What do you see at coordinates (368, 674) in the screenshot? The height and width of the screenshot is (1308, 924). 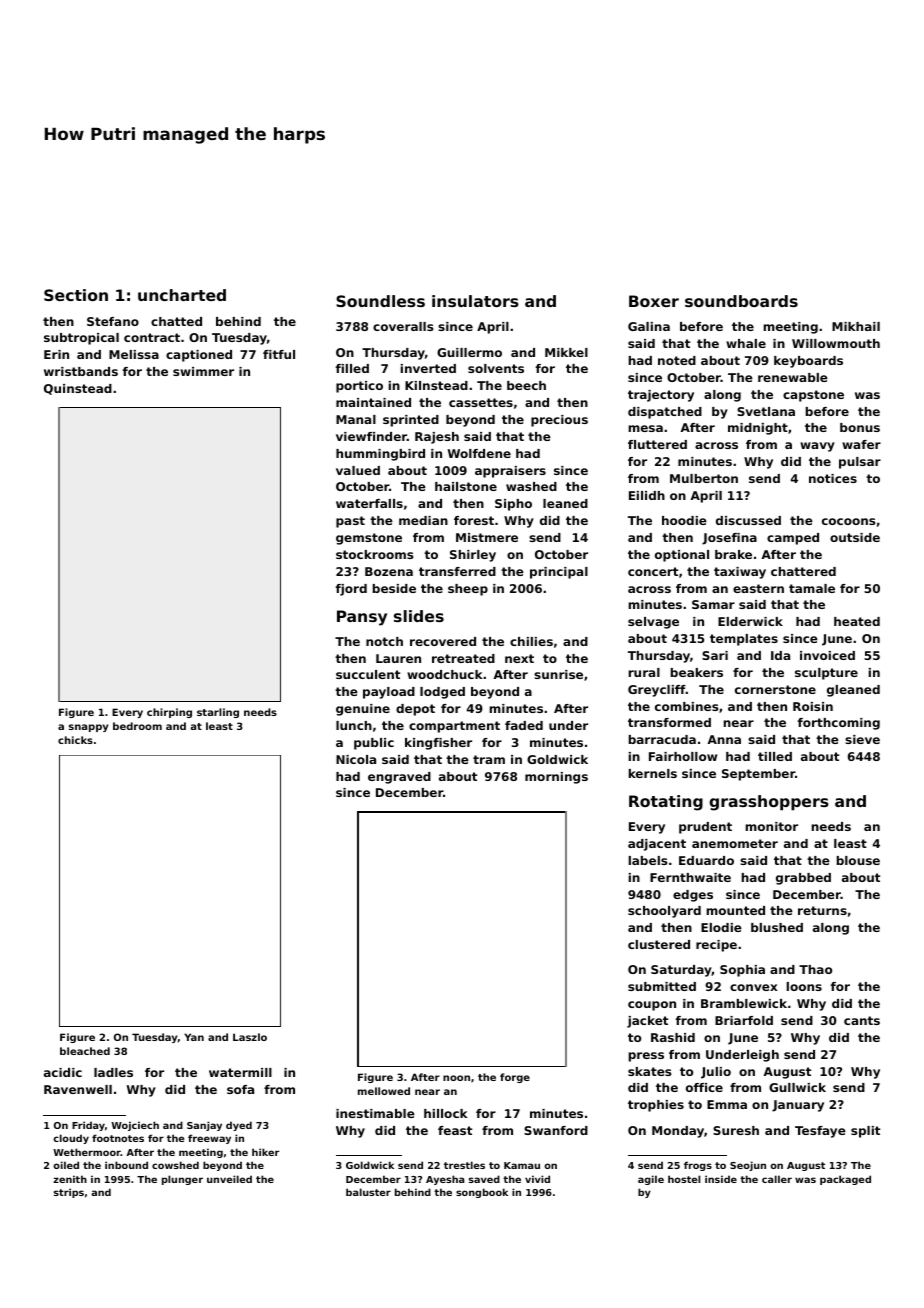 I see `succulent` at bounding box center [368, 674].
